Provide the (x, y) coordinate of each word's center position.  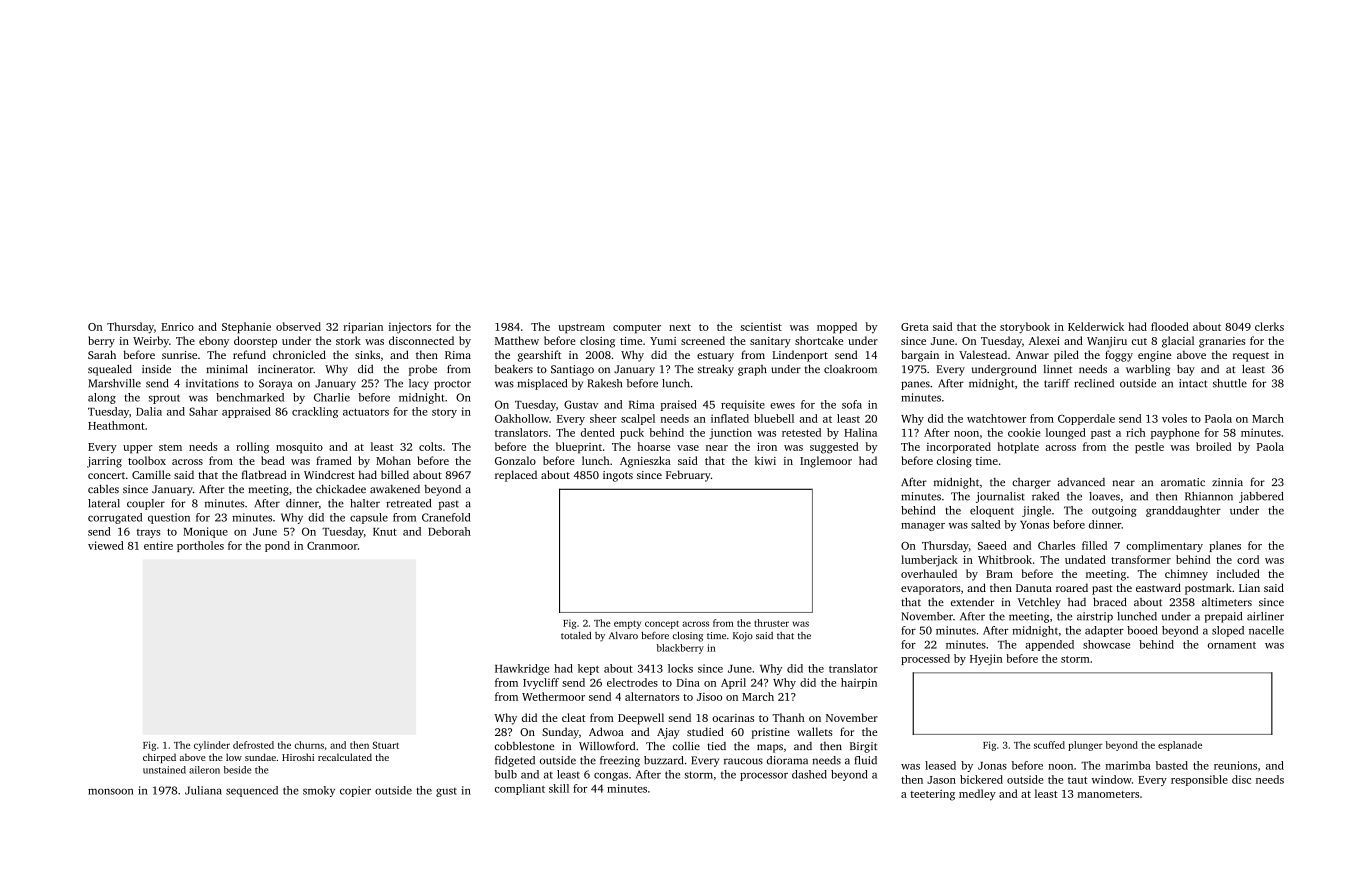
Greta (915, 327)
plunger (1085, 746)
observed (298, 326)
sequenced (252, 791)
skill (559, 788)
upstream (581, 329)
